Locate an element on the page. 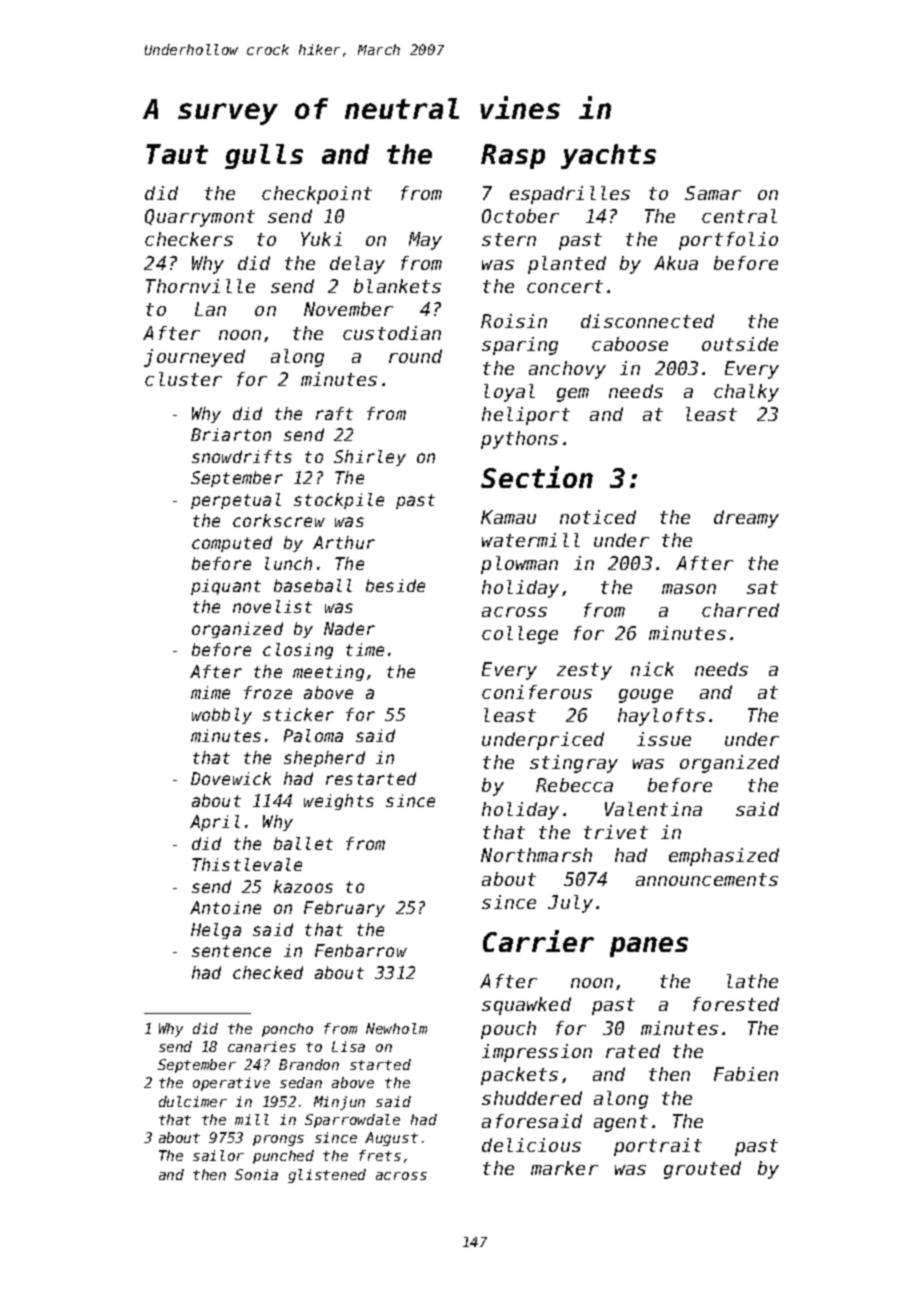 This document has width=924, height=1314. issue is located at coordinates (664, 739).
